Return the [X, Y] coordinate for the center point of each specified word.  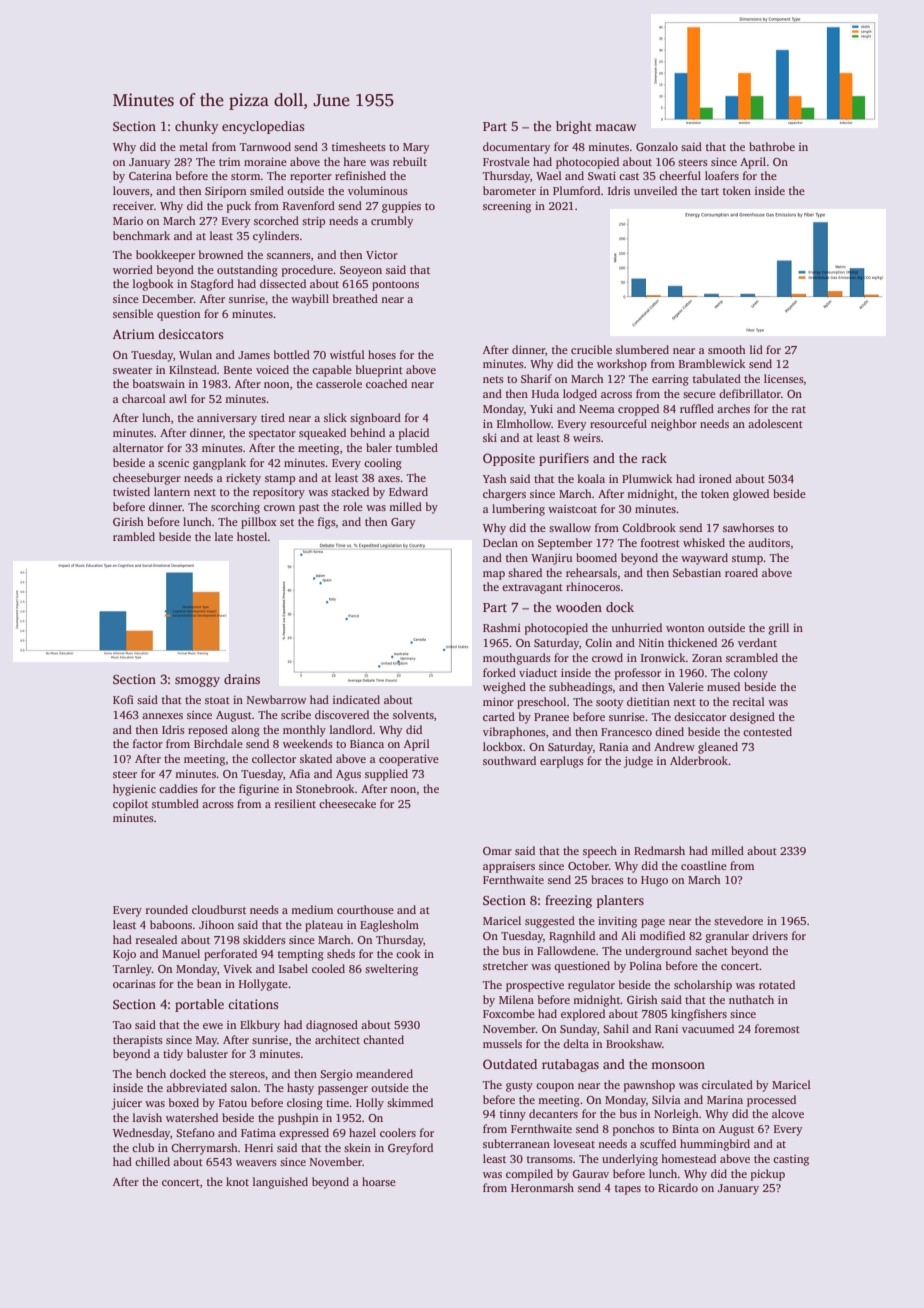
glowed [751, 495]
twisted [131, 491]
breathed [355, 298]
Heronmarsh [542, 1187]
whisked [704, 542]
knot [237, 1181]
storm [246, 176]
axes [389, 479]
